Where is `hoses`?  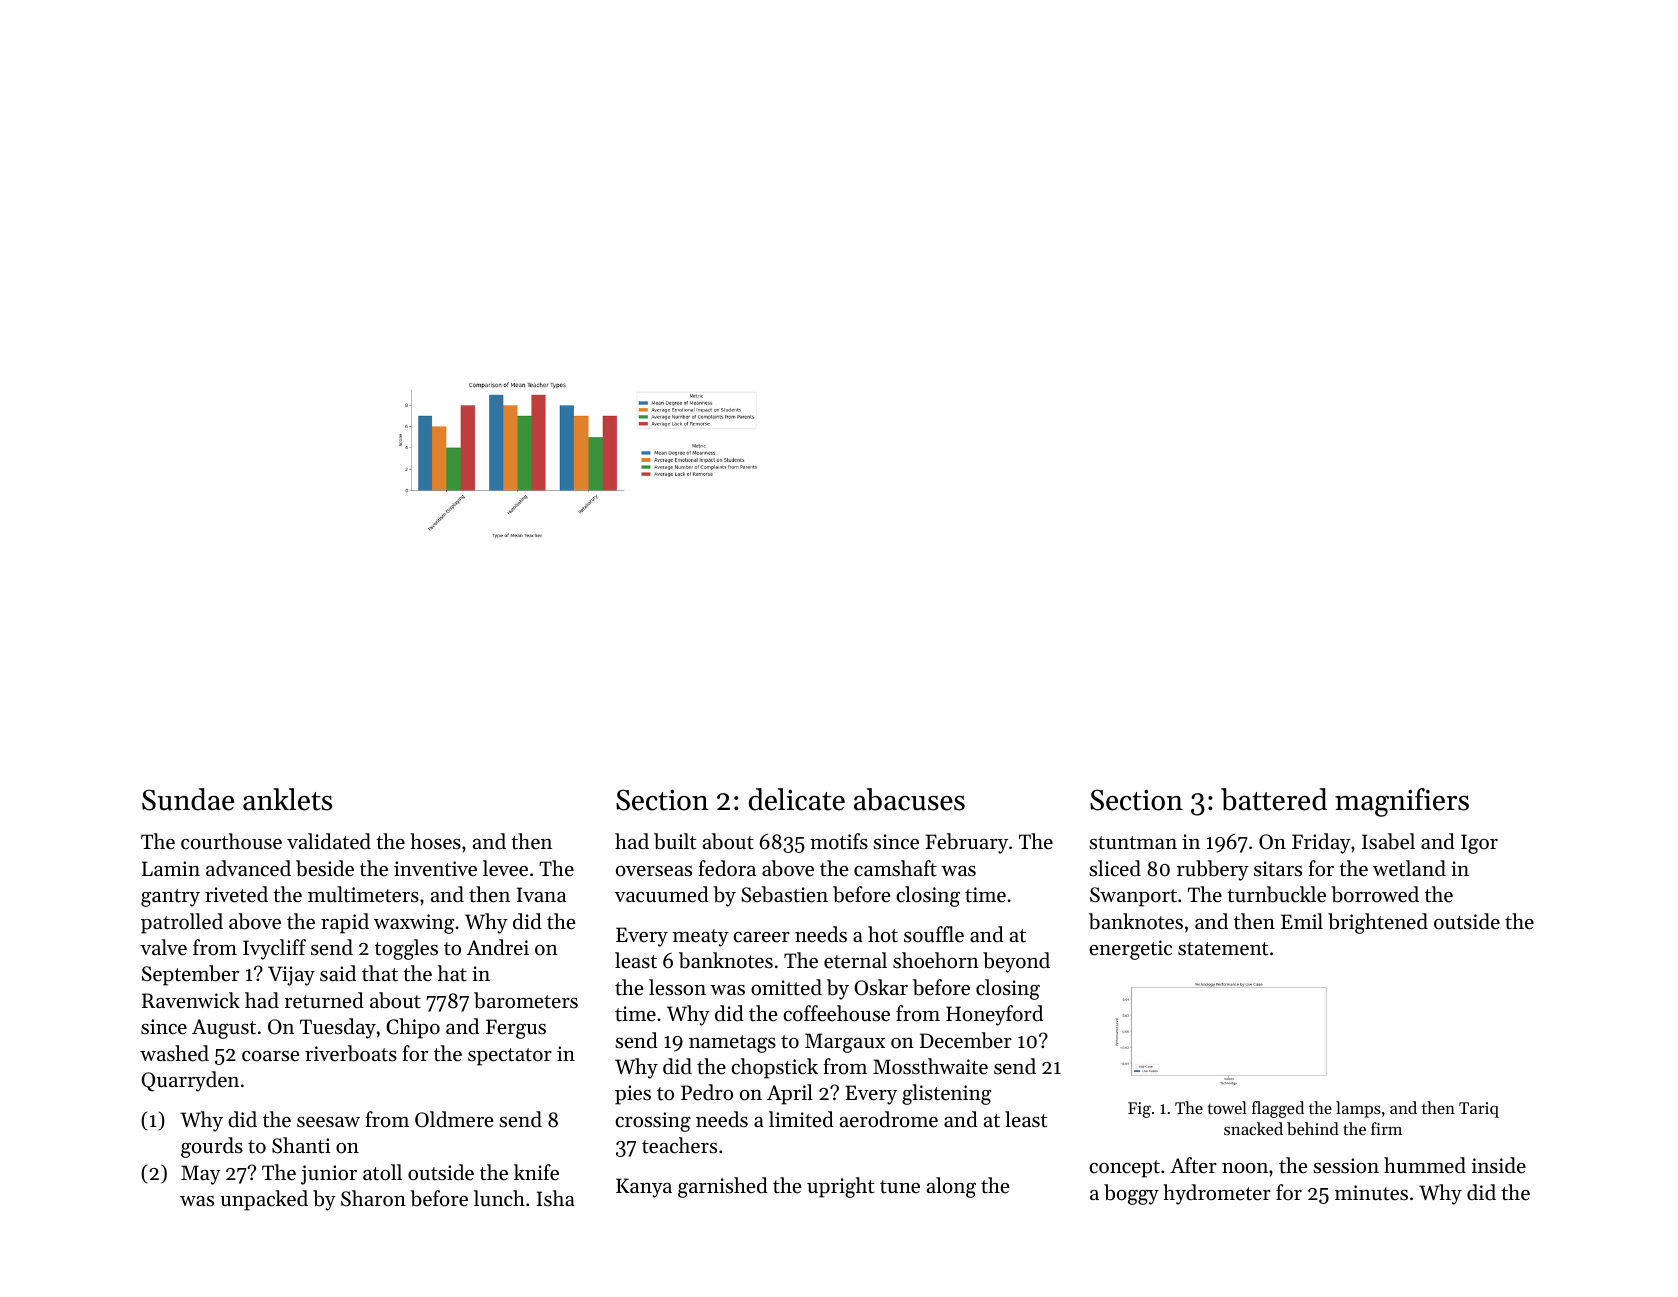 hoses is located at coordinates (435, 841).
